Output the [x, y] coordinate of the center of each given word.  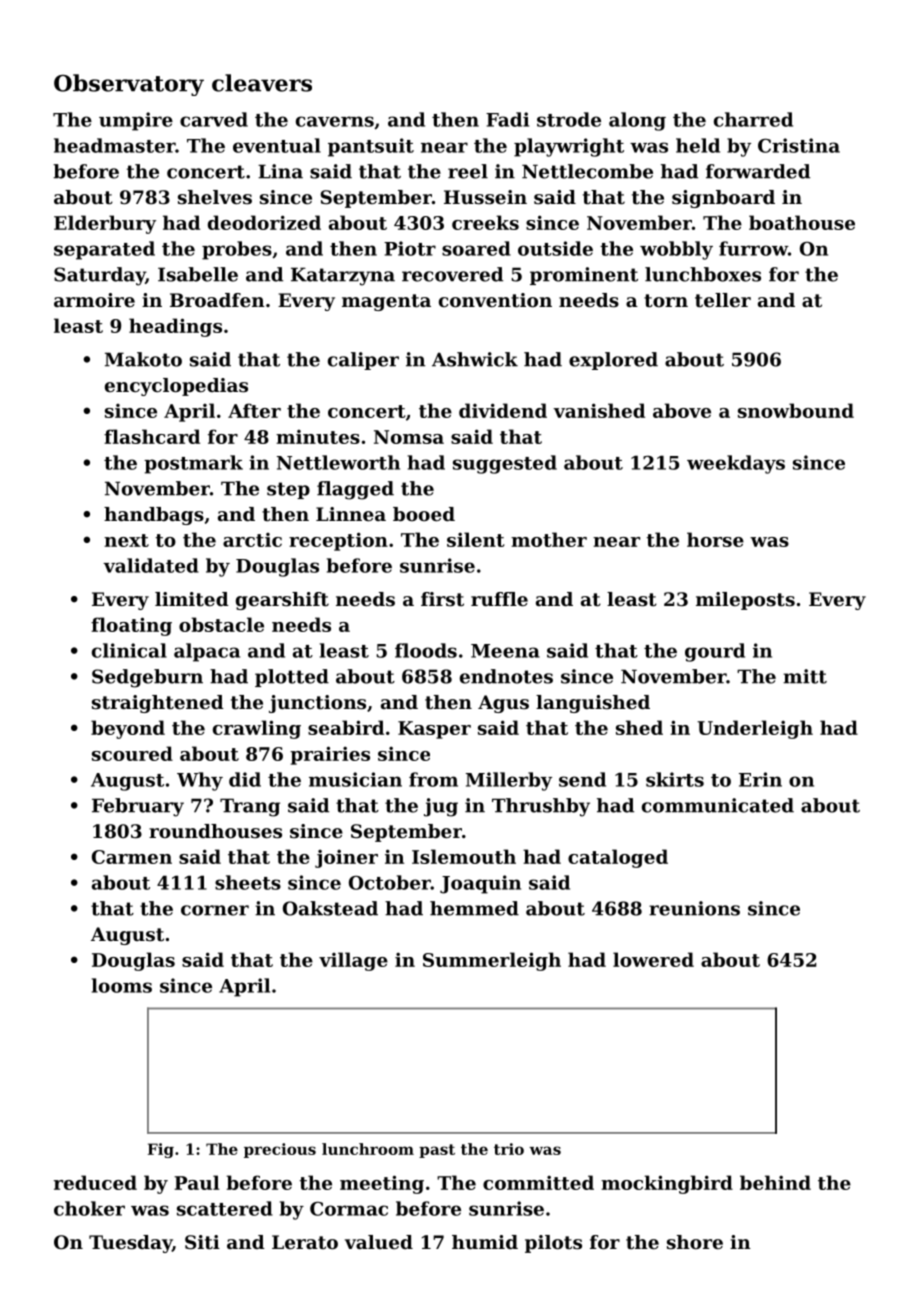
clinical [129, 650]
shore [695, 1242]
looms [122, 985]
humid [485, 1242]
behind [775, 1182]
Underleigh [755, 729]
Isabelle [198, 274]
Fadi [507, 119]
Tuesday [130, 1244]
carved [214, 119]
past [437, 1151]
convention [495, 300]
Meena [505, 651]
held [698, 145]
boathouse [802, 222]
